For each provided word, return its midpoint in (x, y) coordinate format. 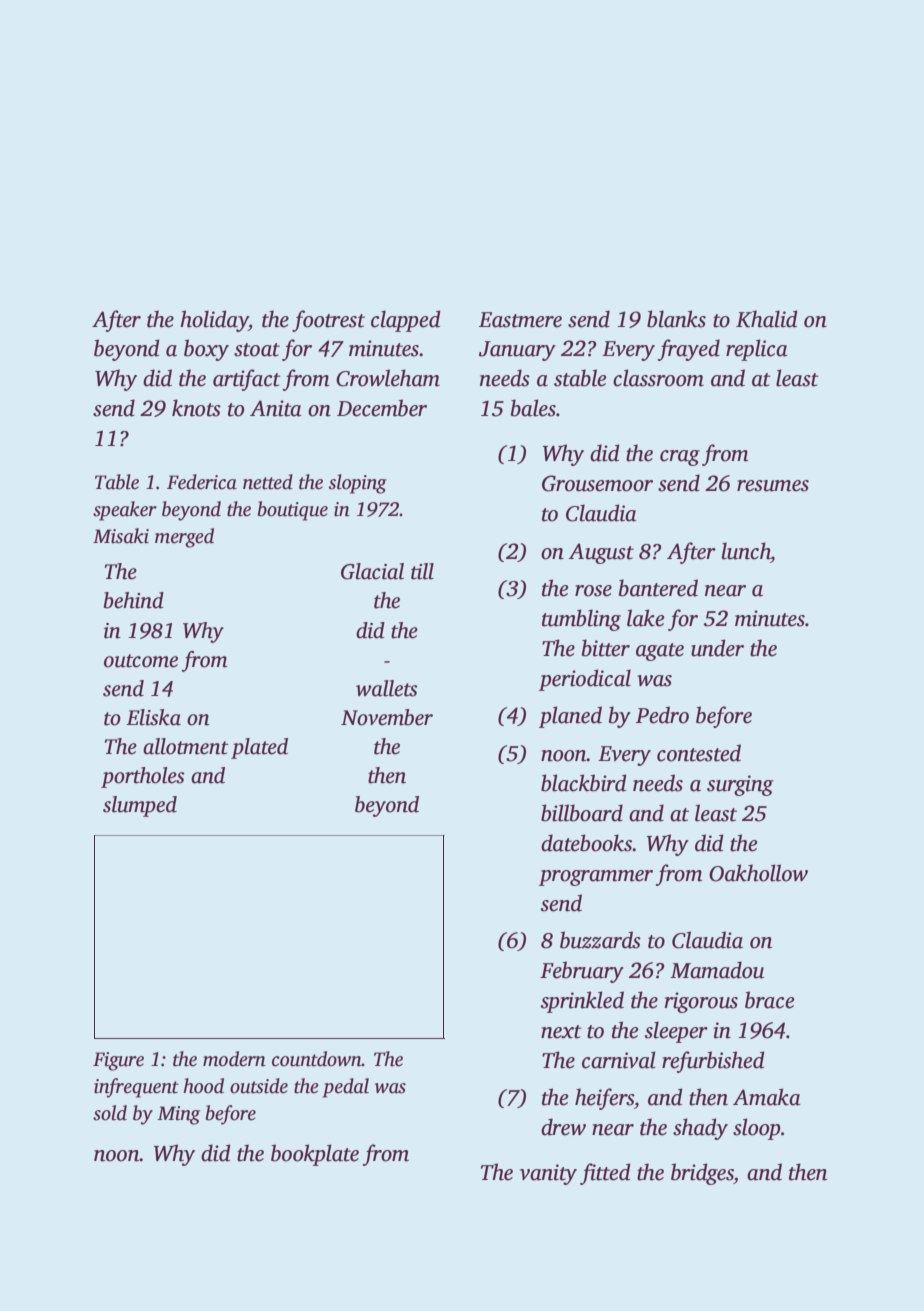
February (582, 972)
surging (740, 785)
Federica (202, 482)
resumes (773, 486)
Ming (178, 1115)
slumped (140, 806)
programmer (596, 878)
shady (700, 1129)
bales (533, 408)
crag (680, 458)
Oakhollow (758, 873)
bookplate (315, 1155)
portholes (142, 777)
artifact (247, 380)
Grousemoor (597, 483)
